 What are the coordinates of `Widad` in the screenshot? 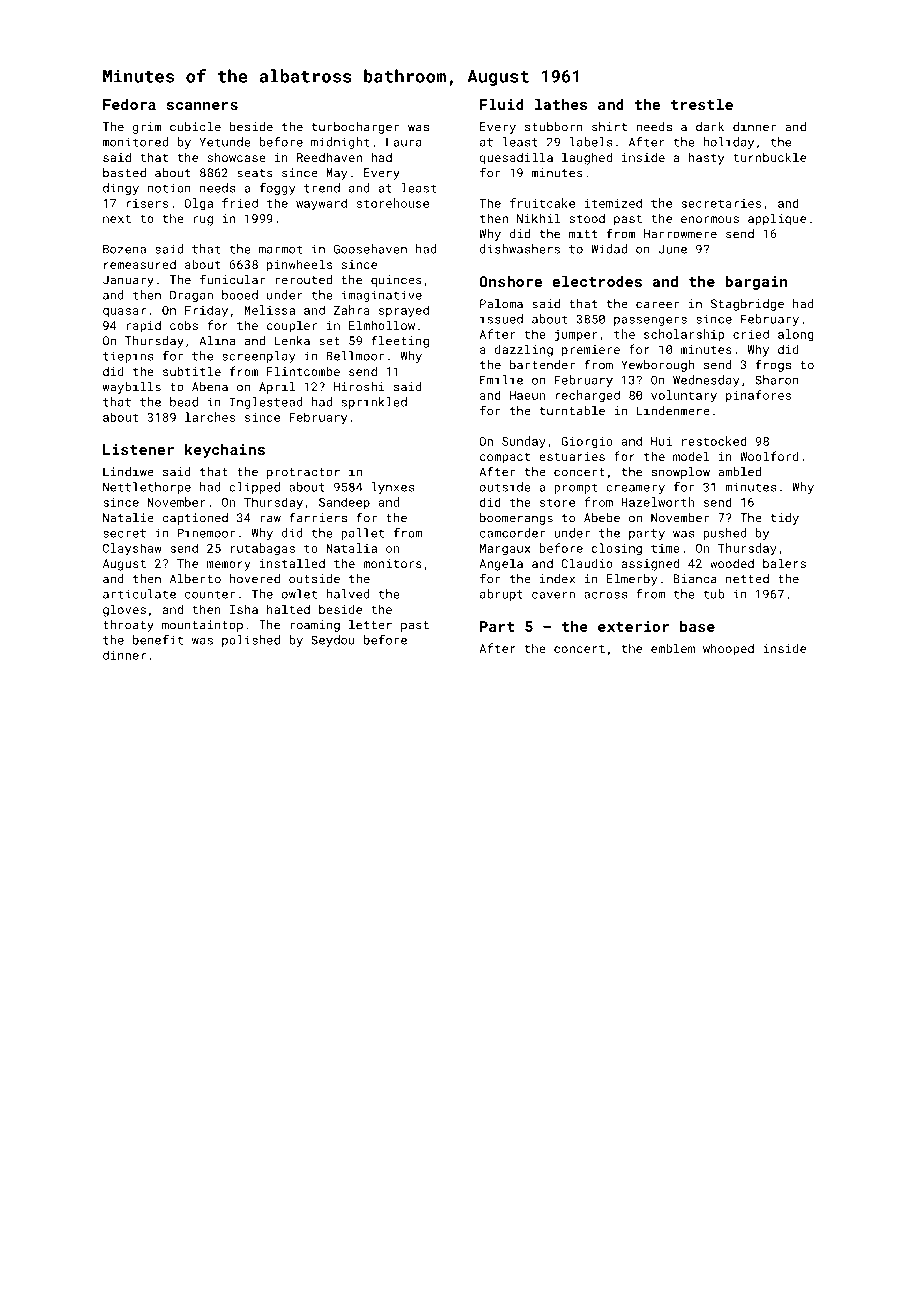 It's located at (609, 249).
